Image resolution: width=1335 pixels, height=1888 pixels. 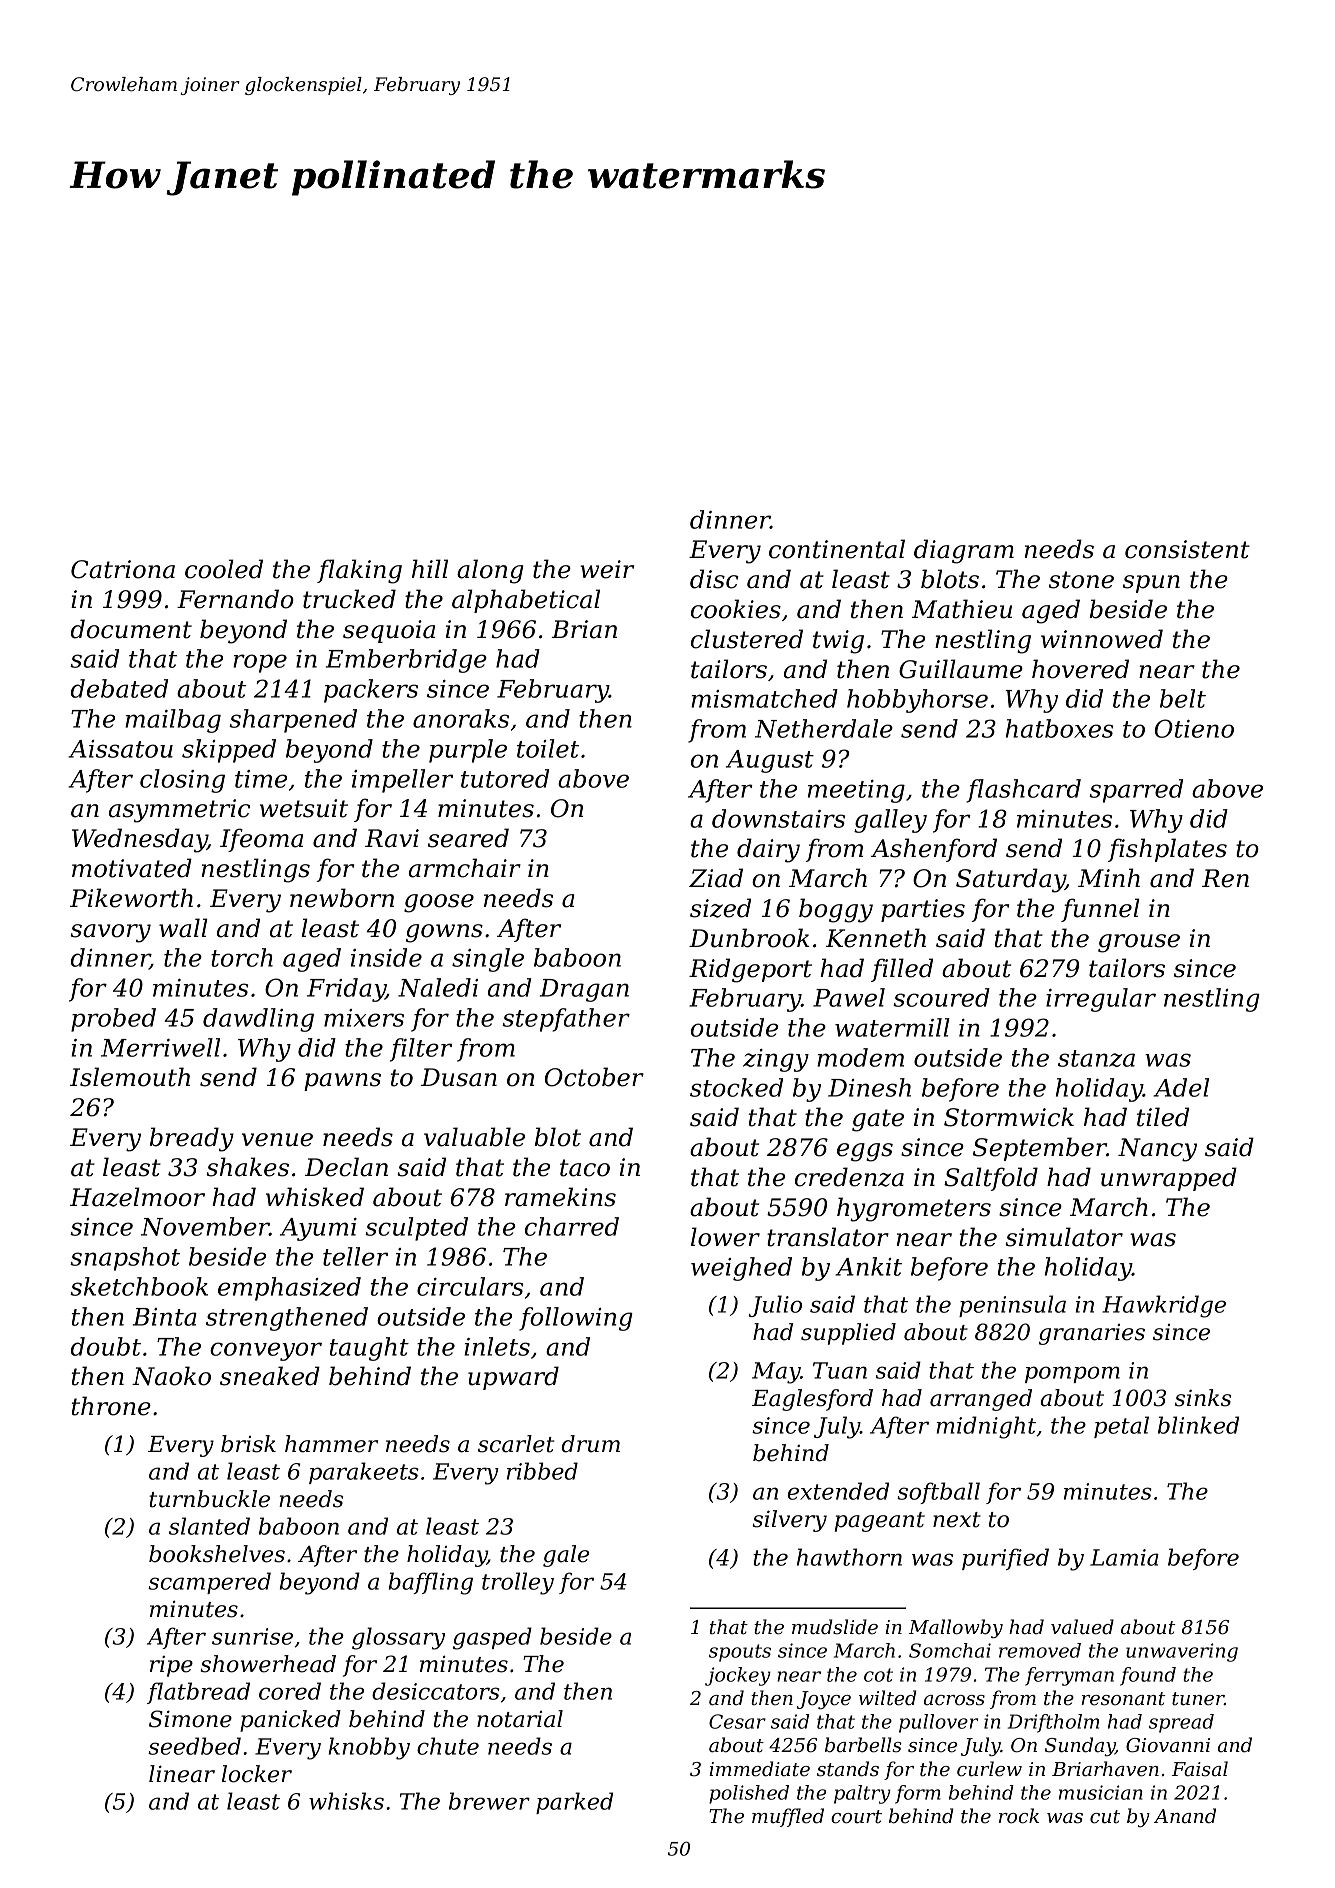 What do you see at coordinates (574, 1803) in the screenshot?
I see `parked` at bounding box center [574, 1803].
